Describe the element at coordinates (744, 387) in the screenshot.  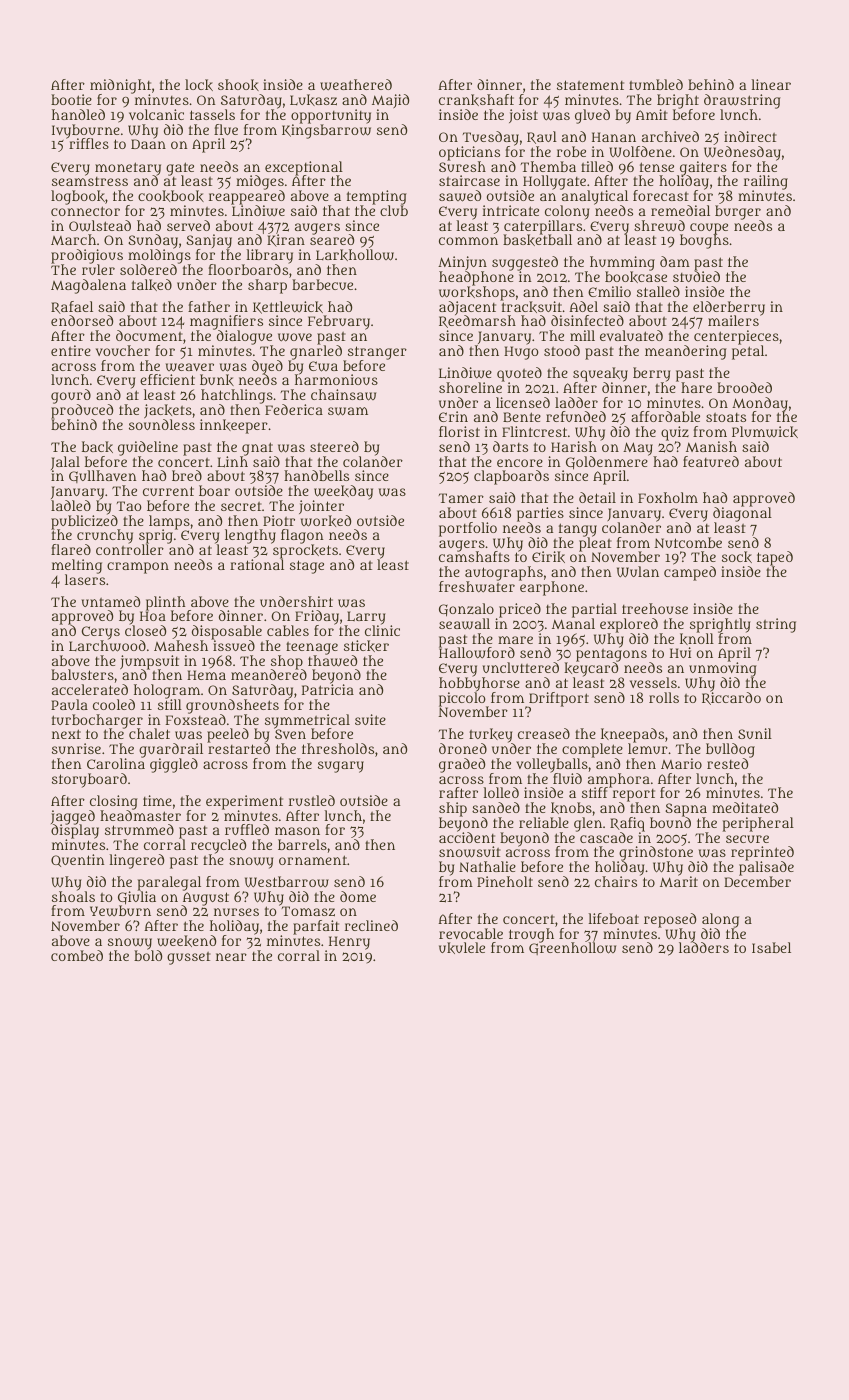
I see `brooded` at that location.
